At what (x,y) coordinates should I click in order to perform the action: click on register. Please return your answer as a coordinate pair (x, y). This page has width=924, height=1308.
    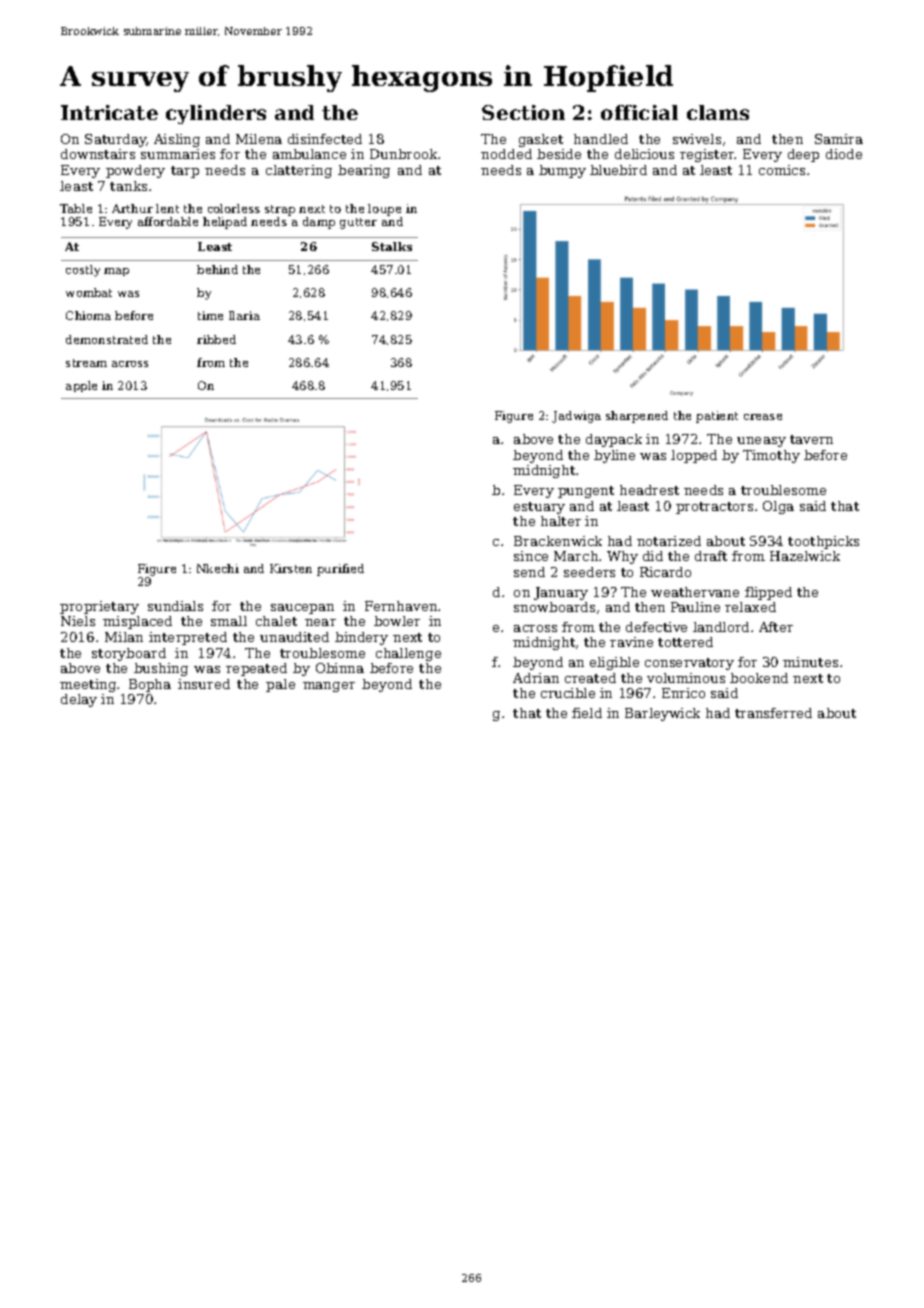
    Looking at the image, I should click on (707, 155).
